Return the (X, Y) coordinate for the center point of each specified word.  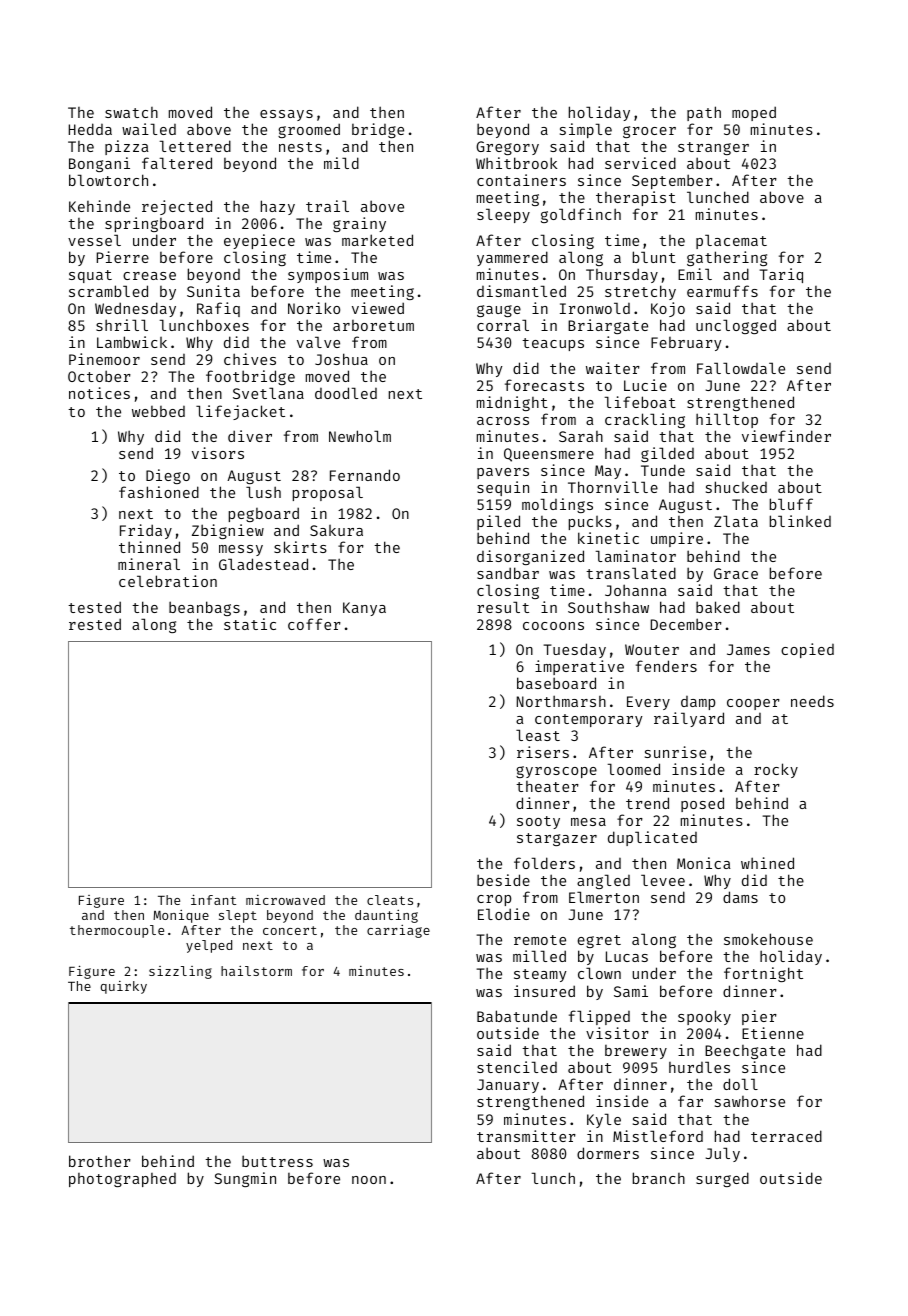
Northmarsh (561, 701)
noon (369, 1180)
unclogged (736, 326)
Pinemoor (104, 359)
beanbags (204, 608)
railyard (689, 719)
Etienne (773, 1033)
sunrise (675, 752)
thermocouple (117, 931)
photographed (122, 1180)
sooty (538, 822)
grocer (649, 132)
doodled (346, 393)
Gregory (507, 148)
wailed (149, 129)
